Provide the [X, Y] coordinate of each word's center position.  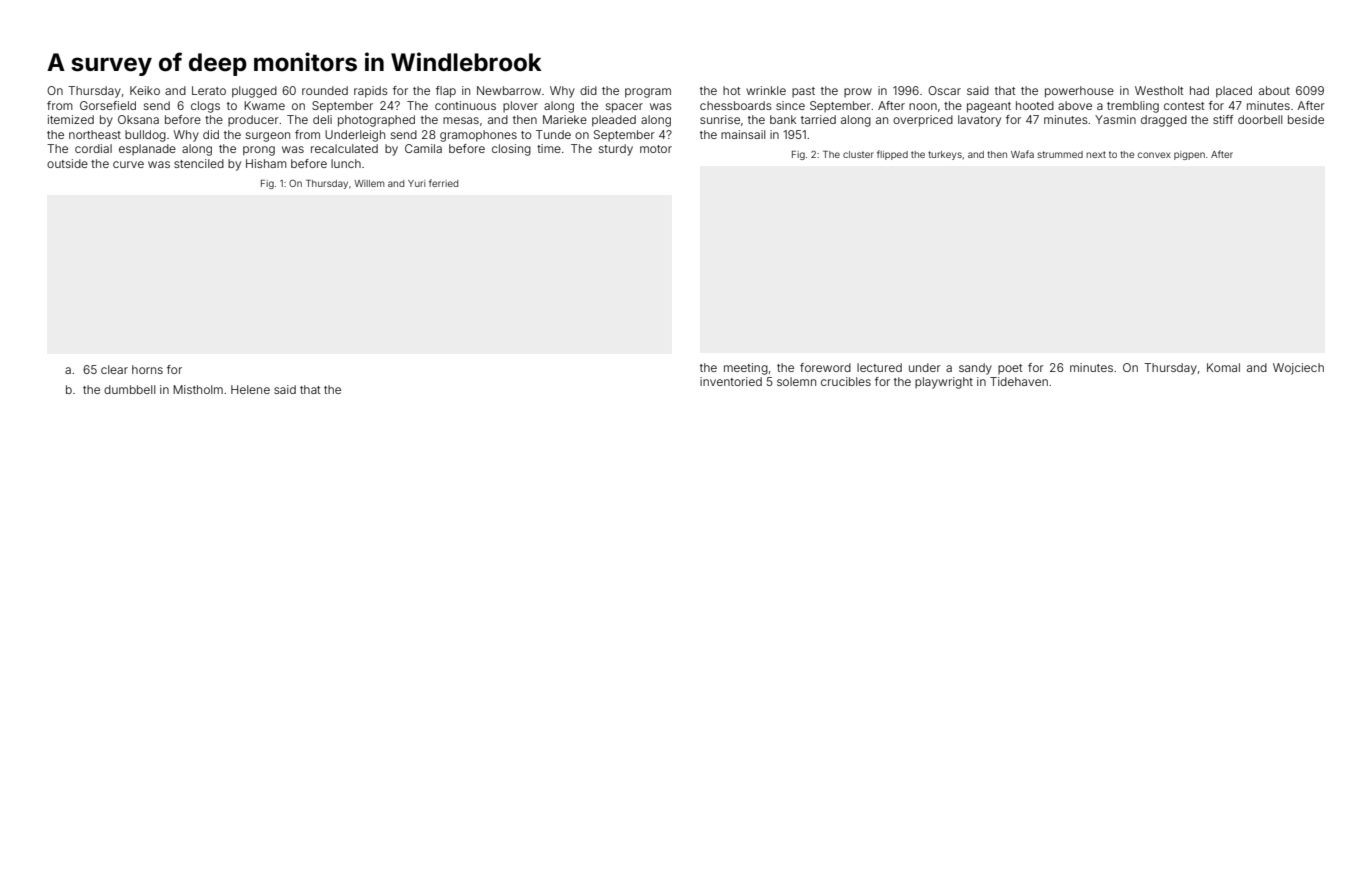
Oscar [944, 90]
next [1096, 154]
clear [114, 369]
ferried [443, 183]
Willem [369, 183]
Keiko [145, 90]
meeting [746, 369]
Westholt [1159, 90]
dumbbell [129, 389]
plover [520, 106]
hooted [1035, 105]
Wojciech [1298, 369]
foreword [825, 367]
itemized [71, 119]
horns [147, 369]
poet [1010, 369]
